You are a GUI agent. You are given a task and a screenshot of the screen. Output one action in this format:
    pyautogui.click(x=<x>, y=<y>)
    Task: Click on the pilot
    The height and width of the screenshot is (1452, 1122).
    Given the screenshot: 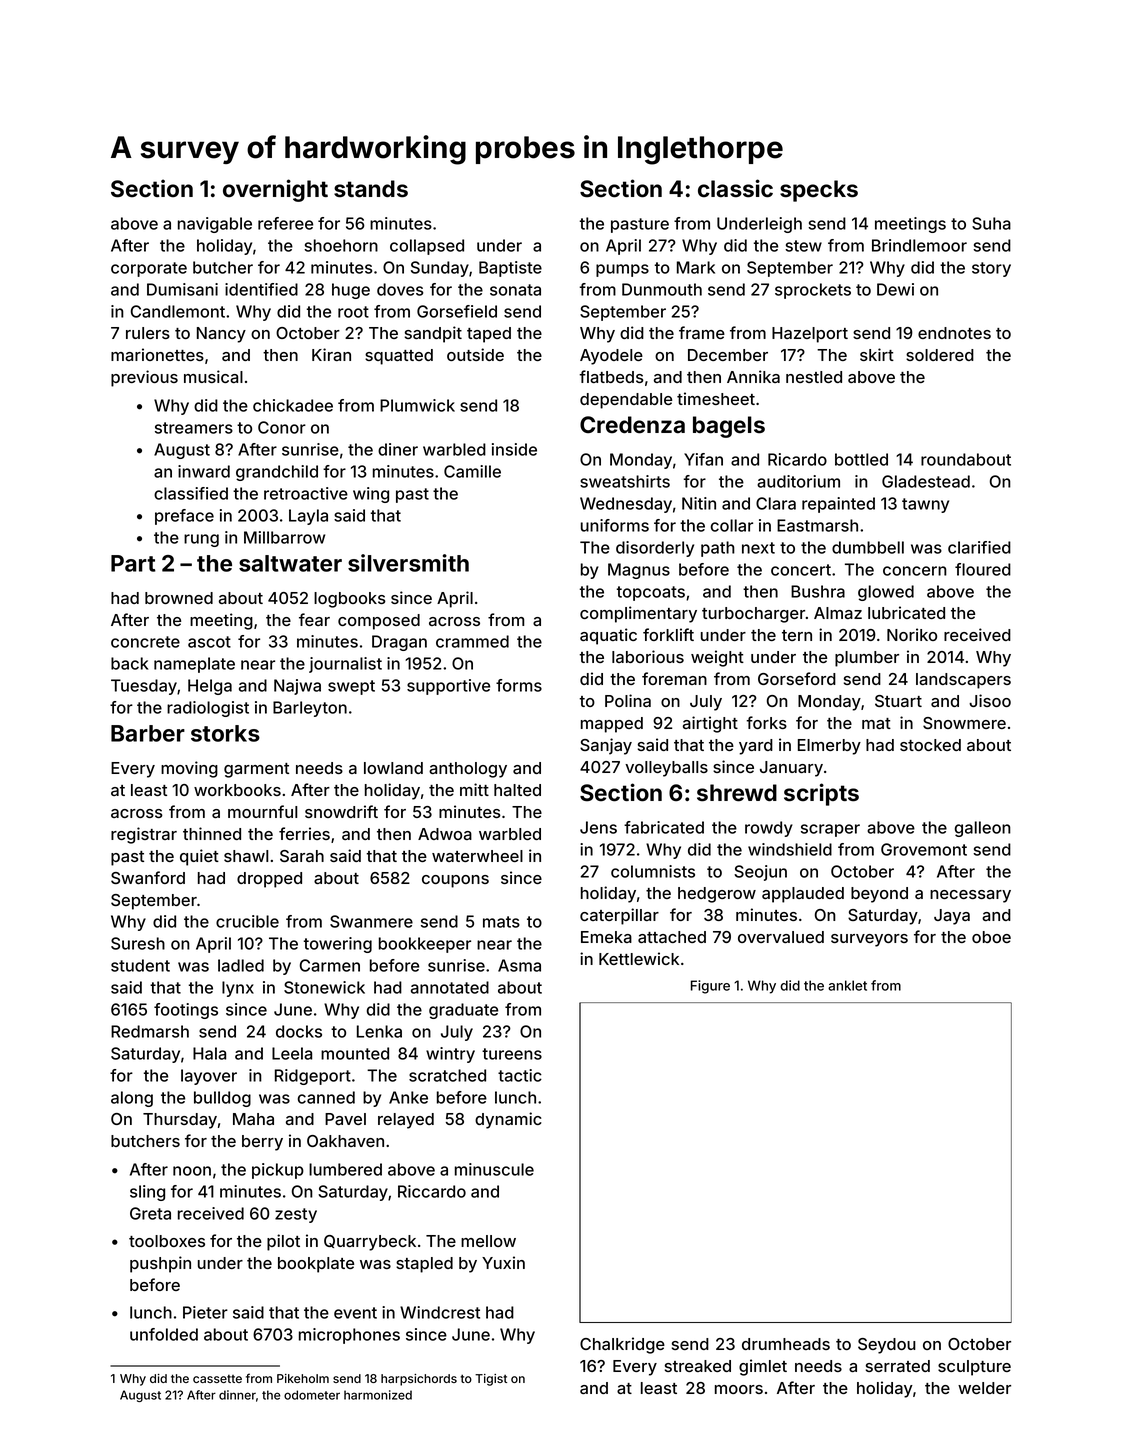 What is the action you would take?
    pyautogui.click(x=283, y=1242)
